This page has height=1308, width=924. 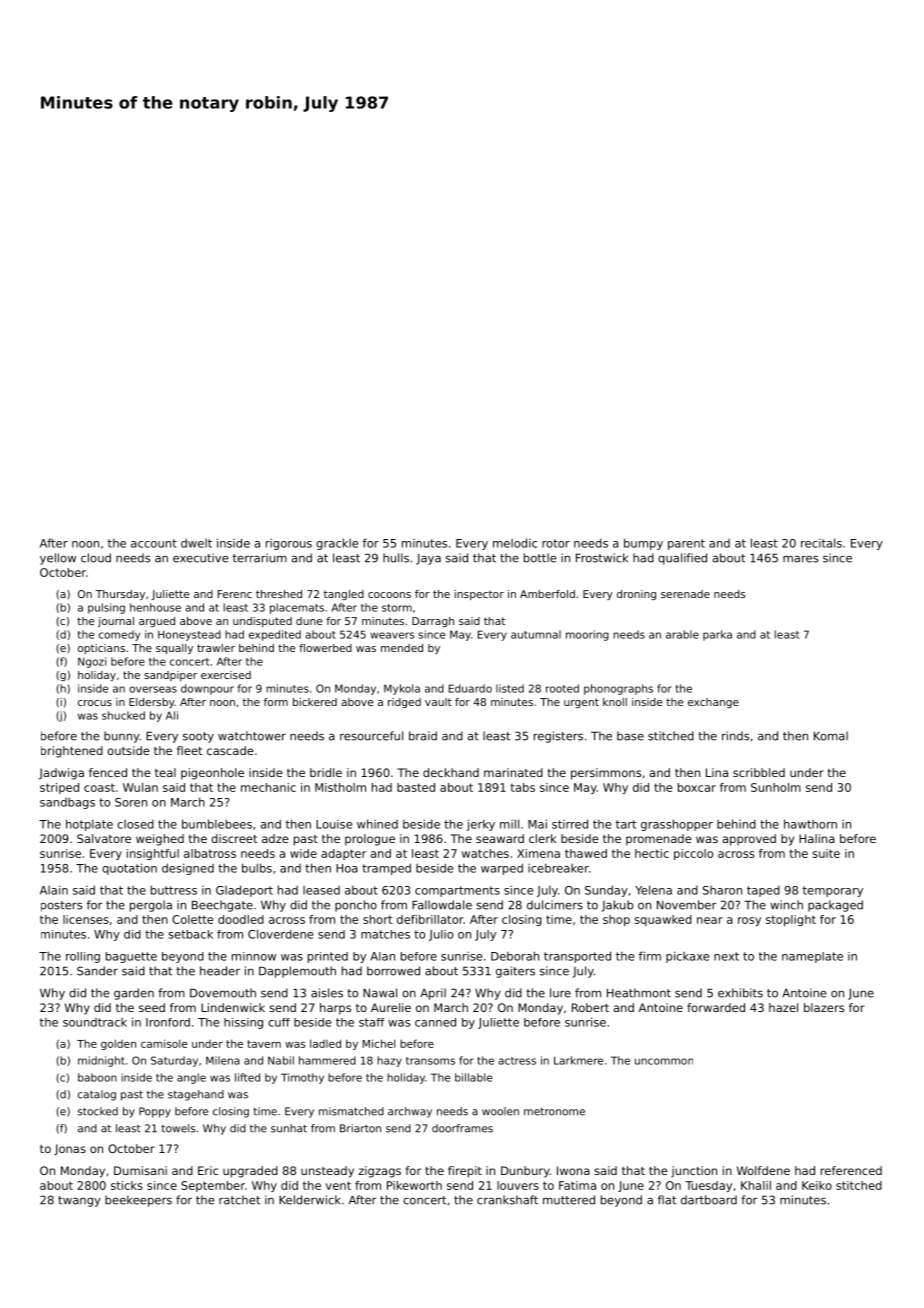 What do you see at coordinates (252, 736) in the page?
I see `watchtower` at bounding box center [252, 736].
